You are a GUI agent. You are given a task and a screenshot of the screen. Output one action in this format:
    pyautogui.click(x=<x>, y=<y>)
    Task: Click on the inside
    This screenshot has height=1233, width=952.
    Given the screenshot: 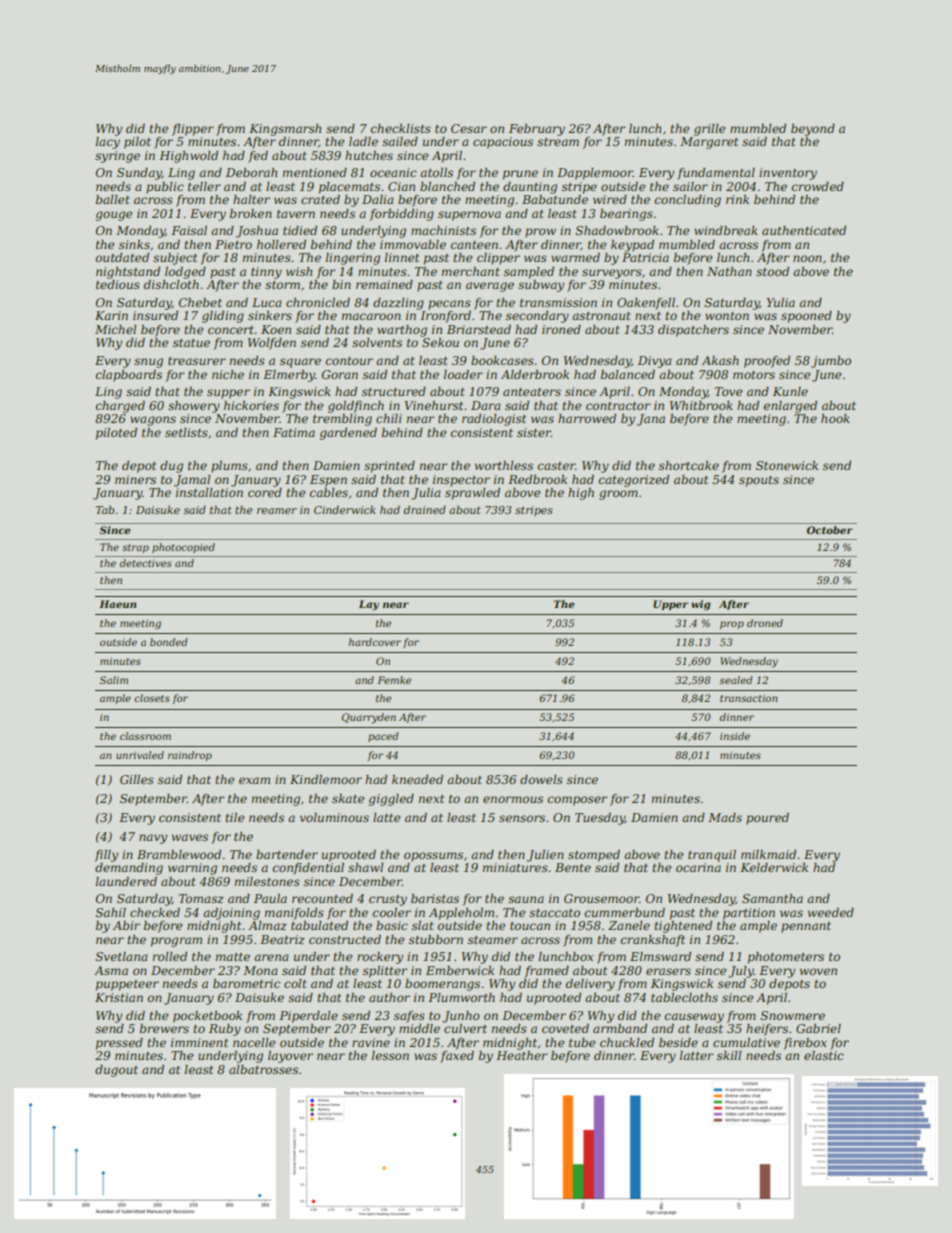 What is the action you would take?
    pyautogui.click(x=735, y=736)
